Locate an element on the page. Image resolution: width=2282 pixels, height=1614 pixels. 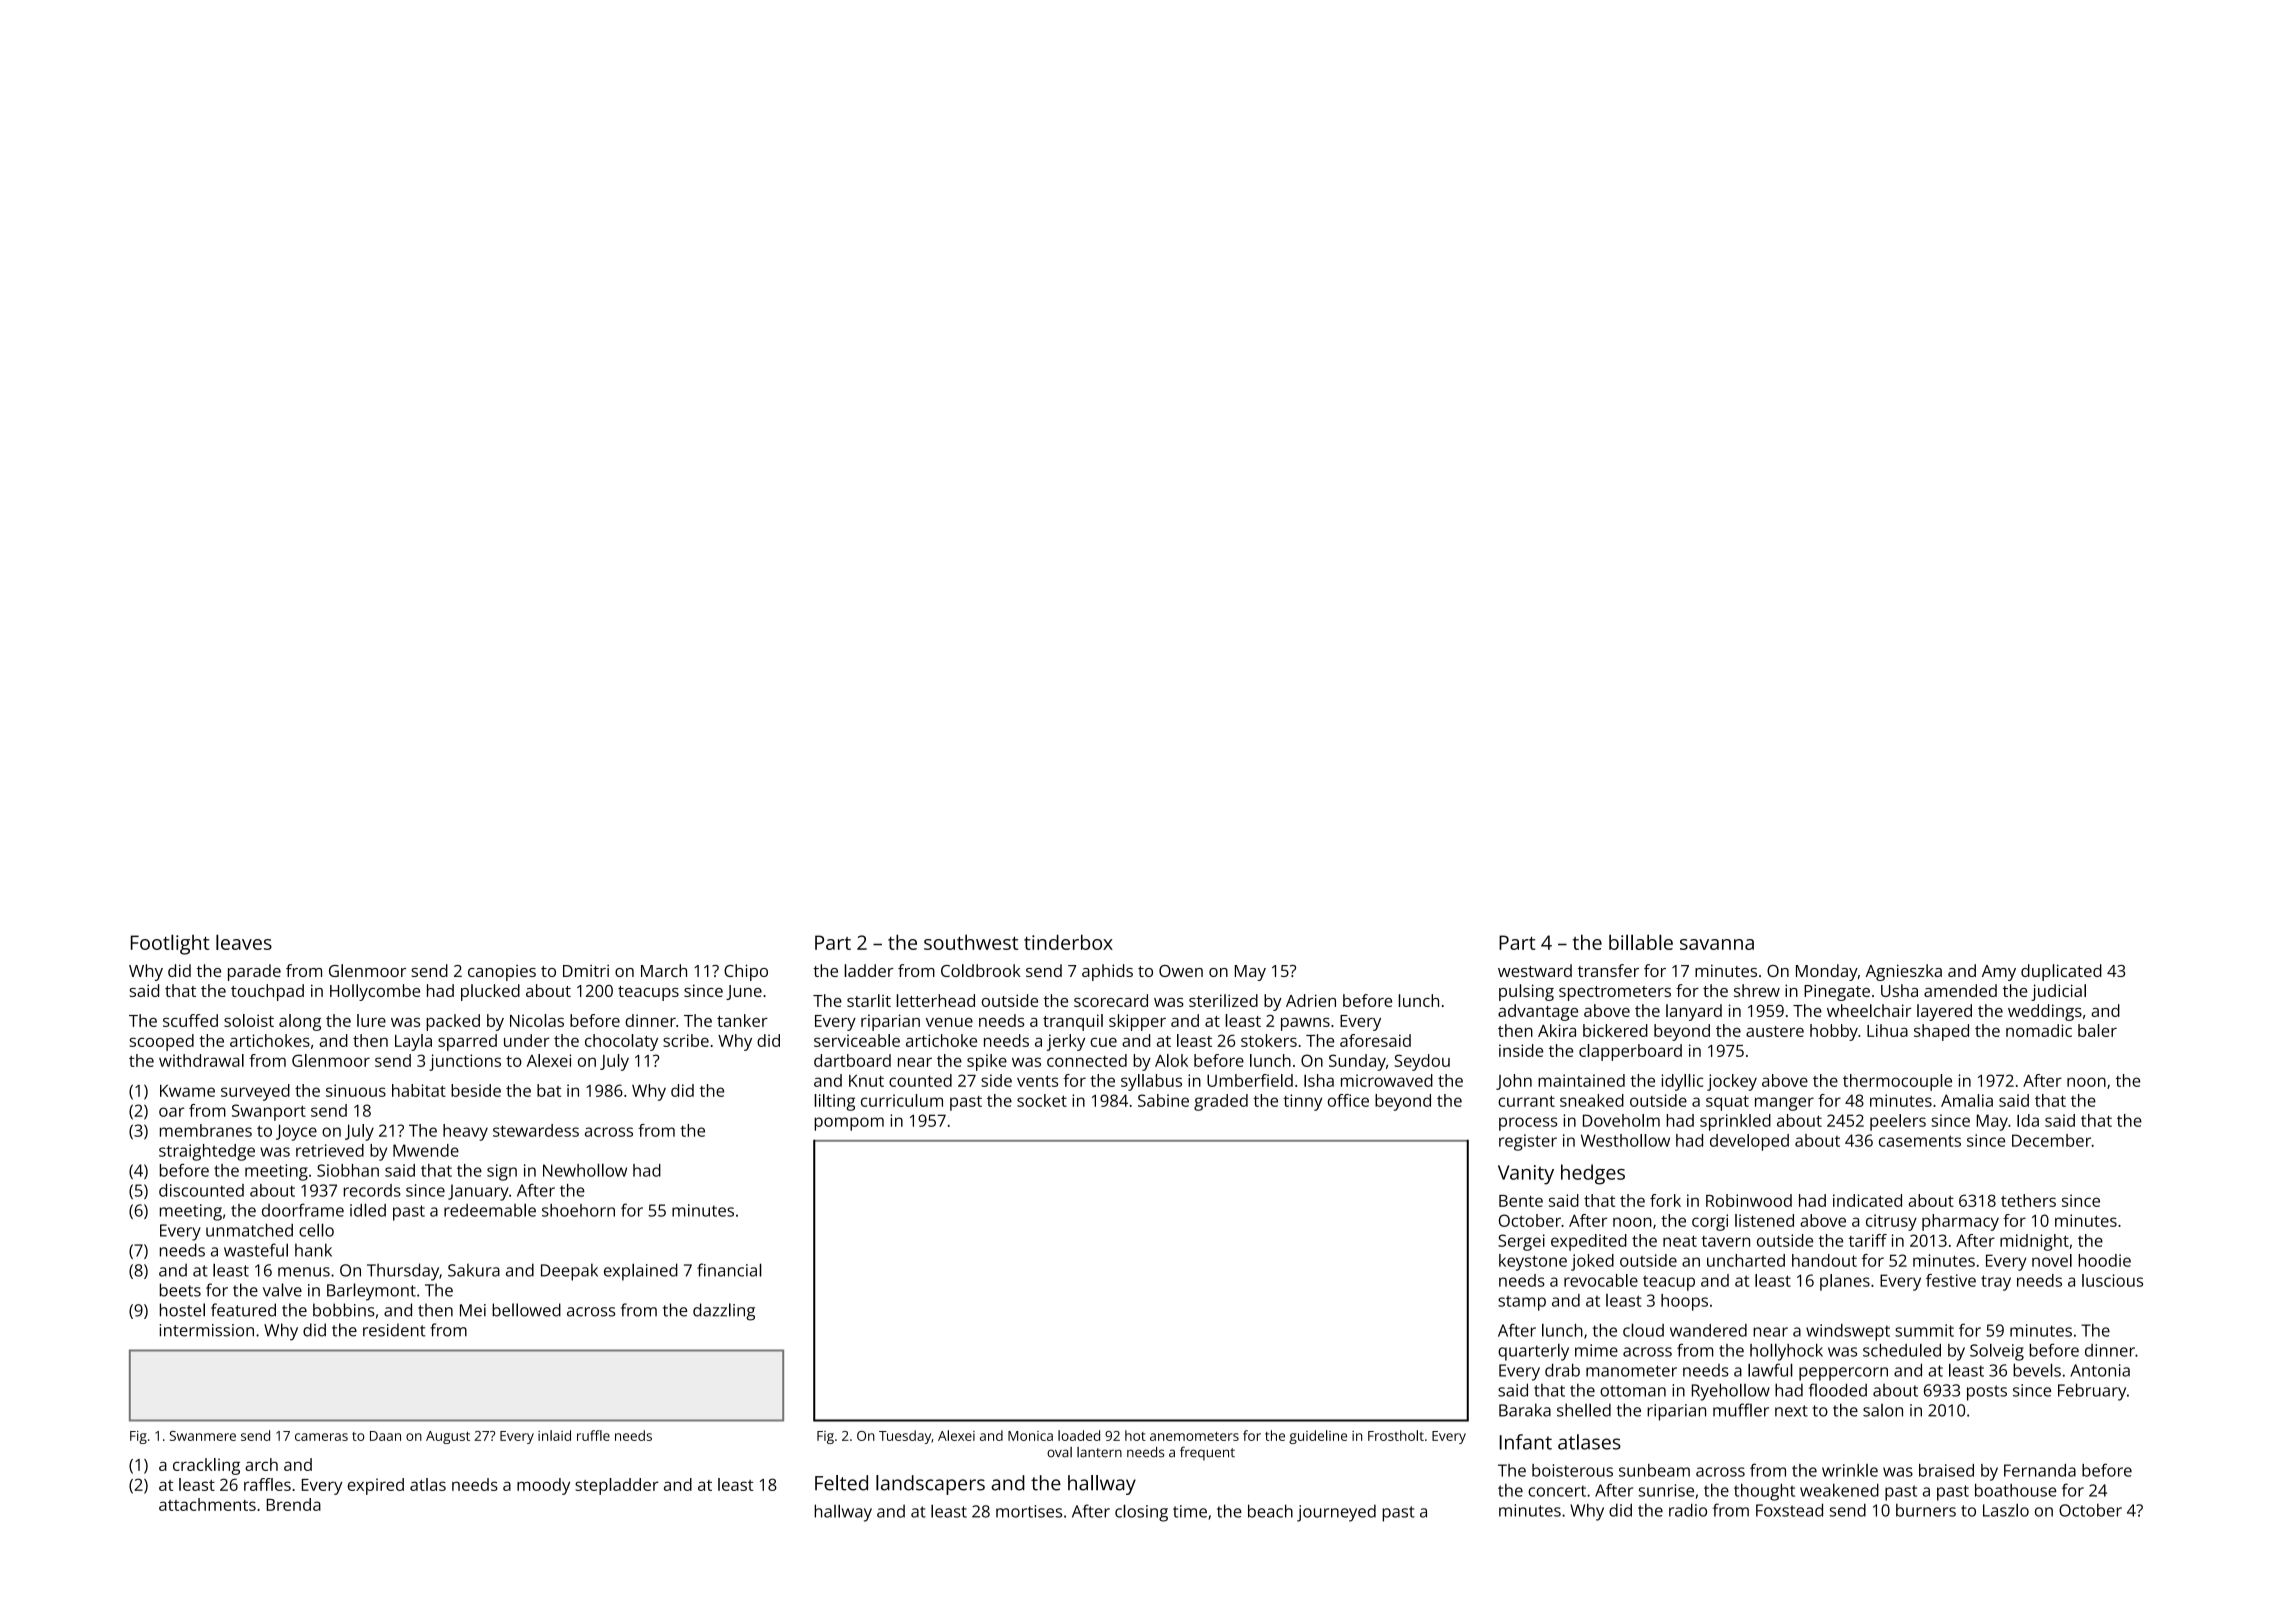
cameras is located at coordinates (321, 1437).
